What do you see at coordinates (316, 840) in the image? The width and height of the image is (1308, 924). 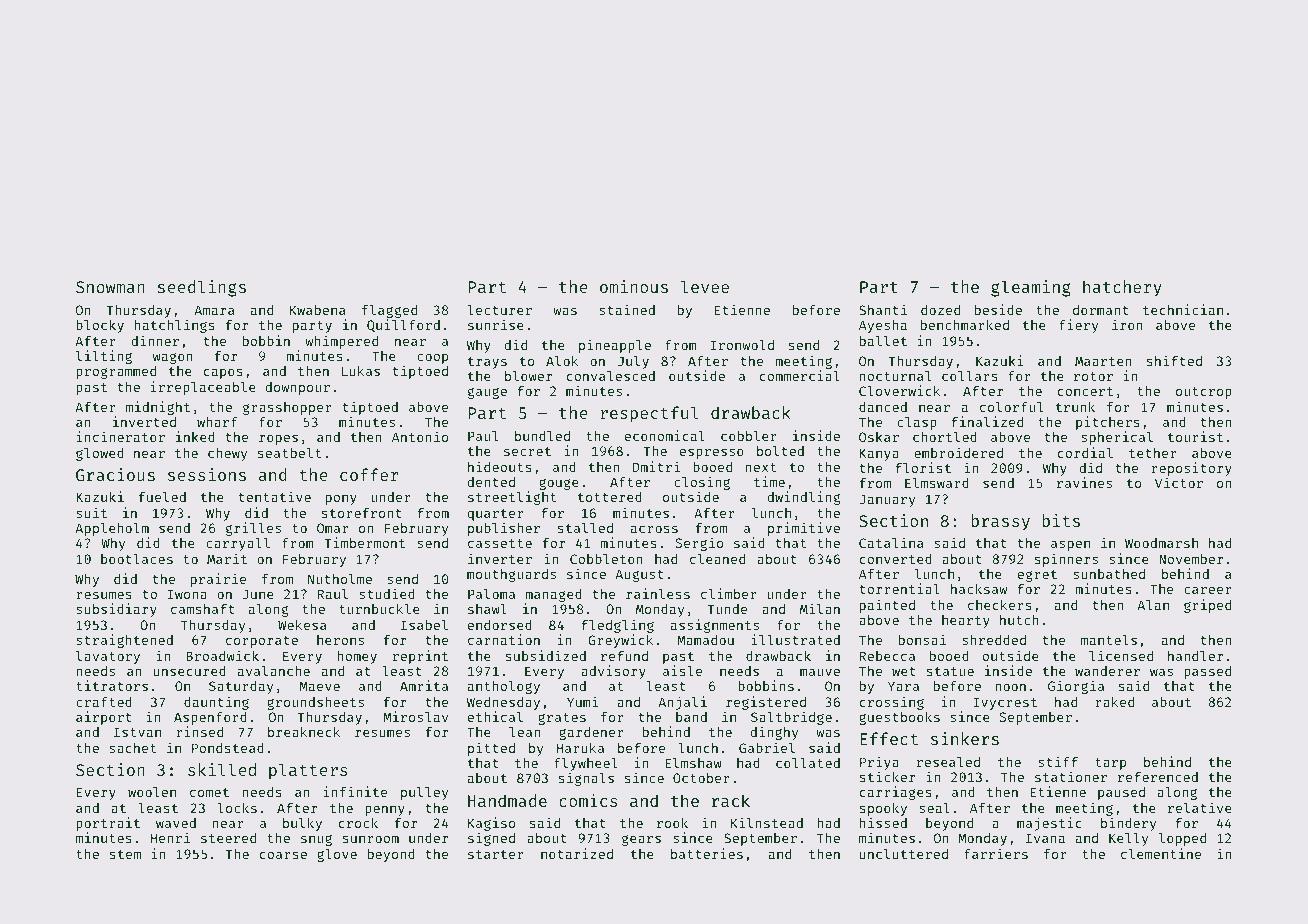 I see `snug` at bounding box center [316, 840].
